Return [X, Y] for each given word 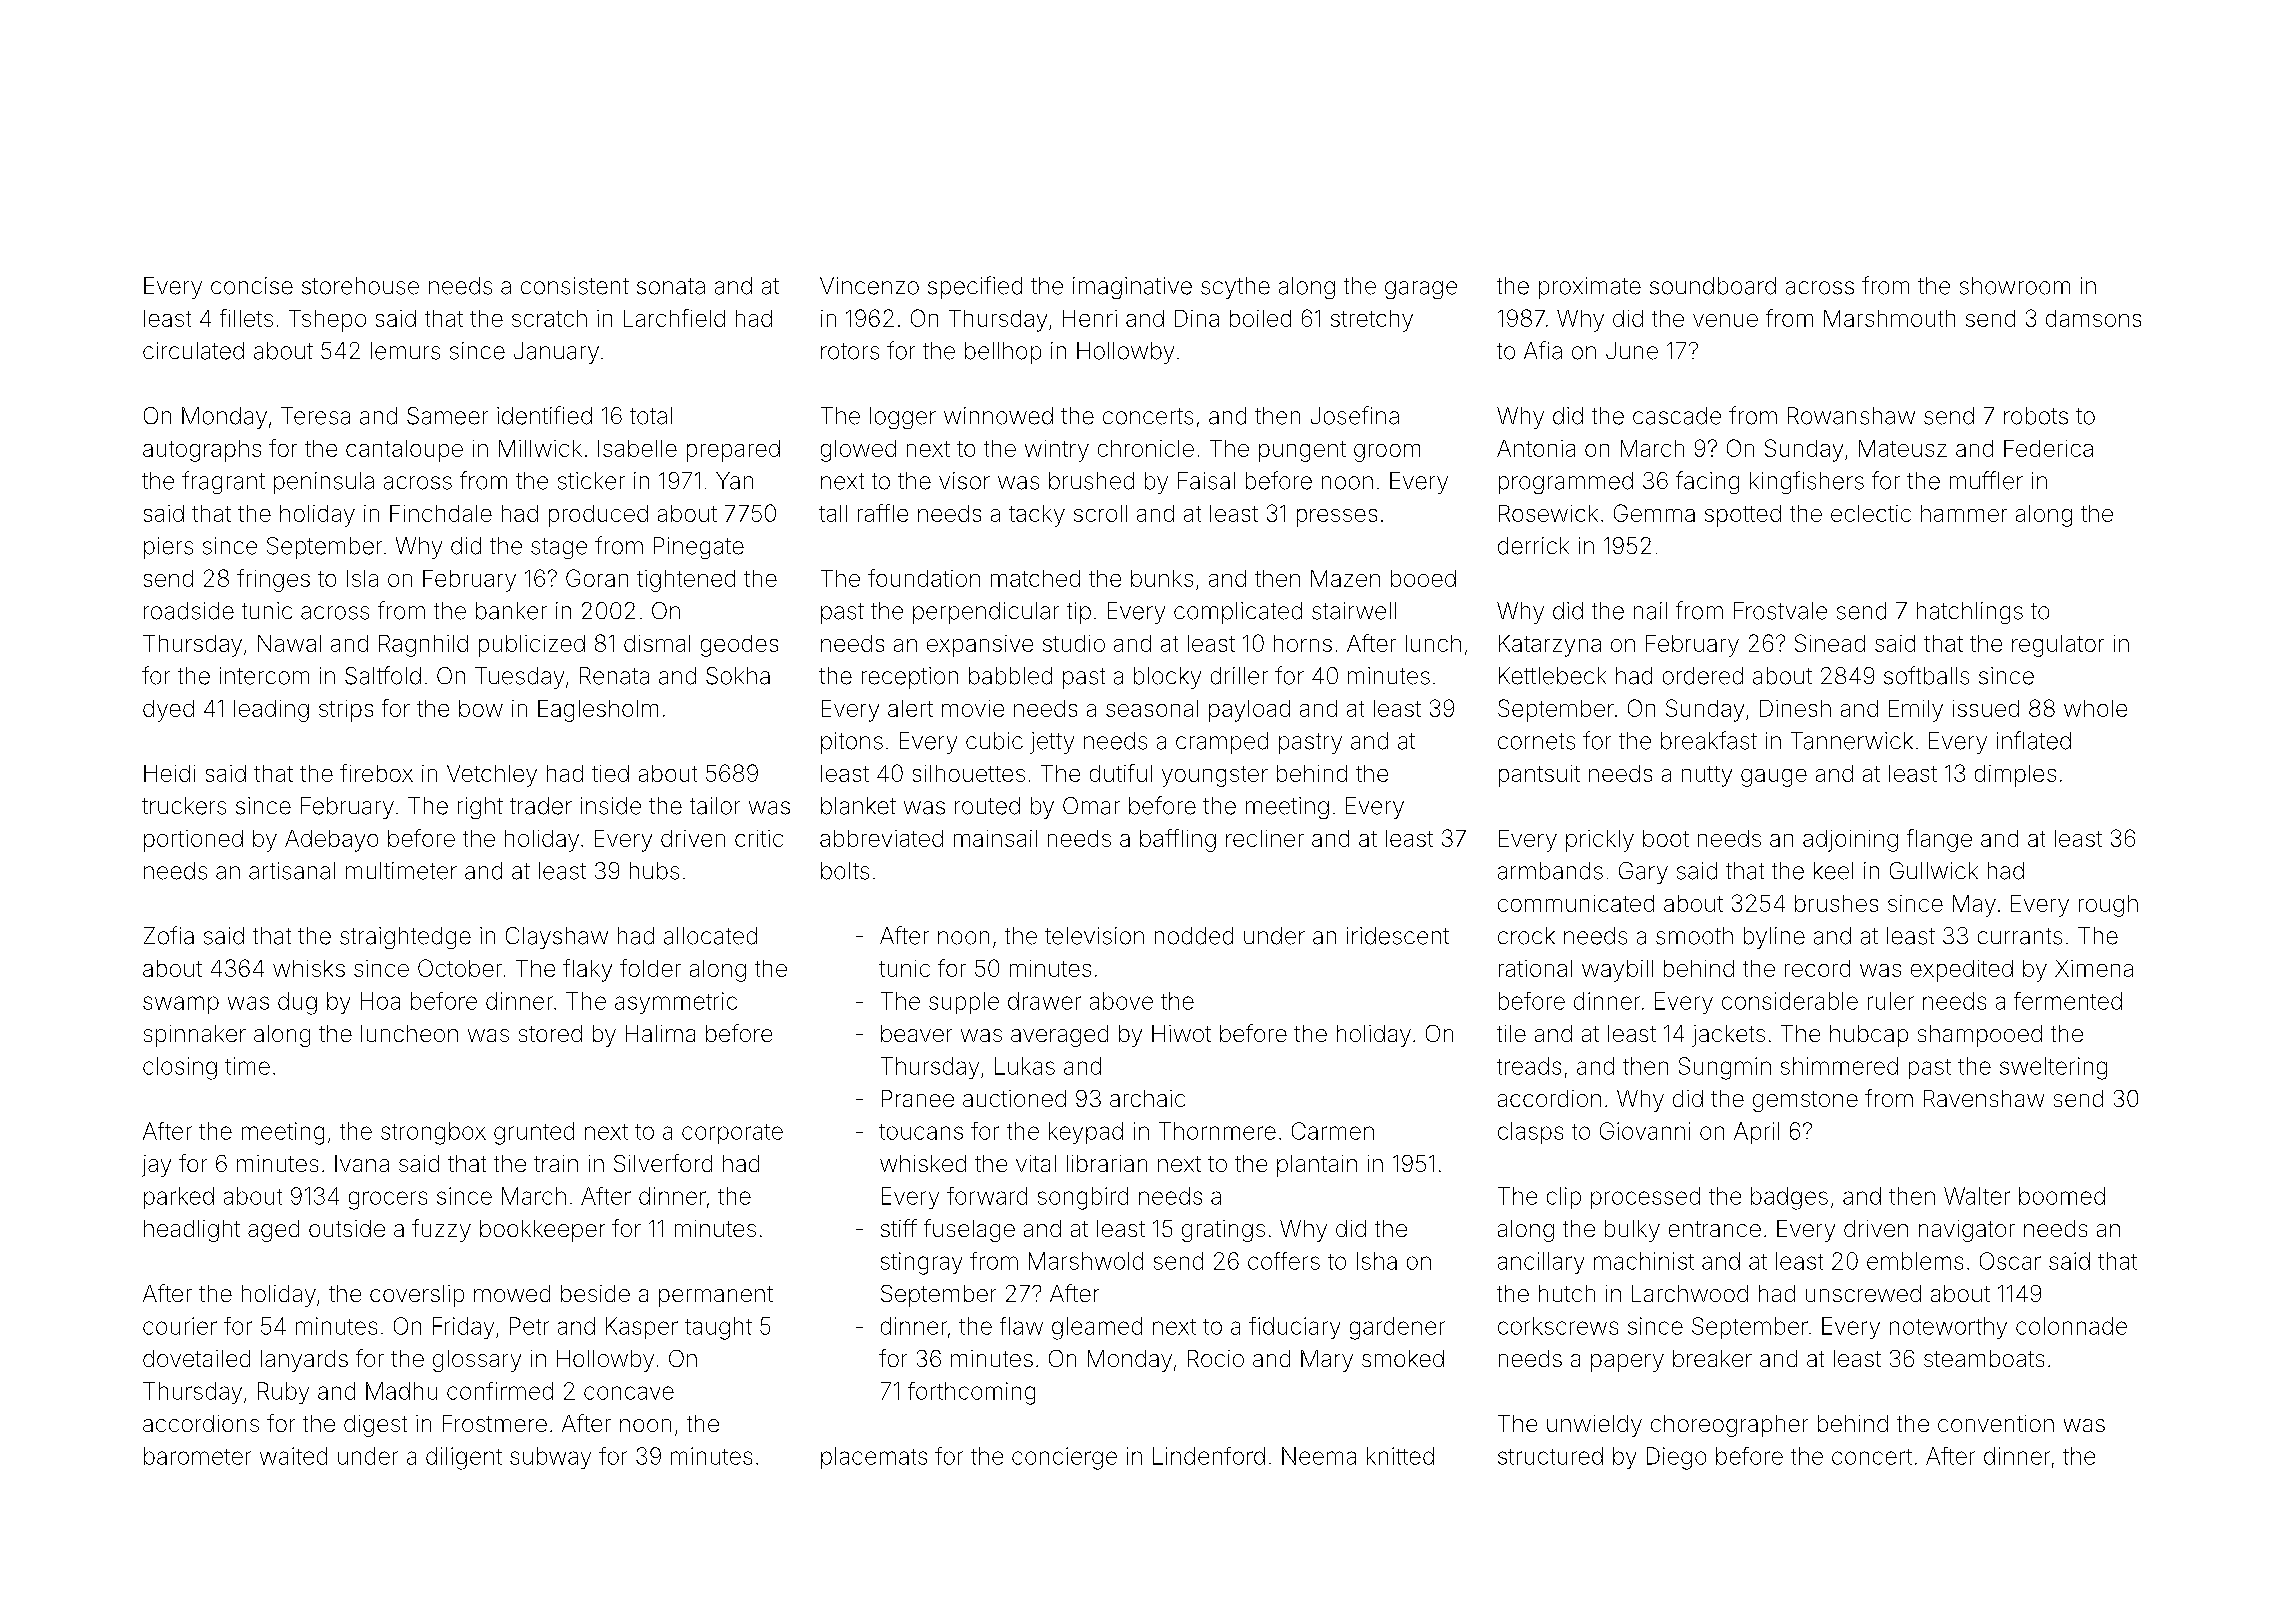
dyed [168, 711]
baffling [1178, 840]
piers [168, 548]
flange [1939, 840]
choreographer [1729, 1426]
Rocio [1216, 1358]
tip [1079, 613]
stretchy [1372, 321]
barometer [197, 1456]
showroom [2015, 286]
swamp [181, 1005]
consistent [575, 286]
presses [1337, 518]
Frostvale [1780, 611]
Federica [2048, 448]
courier [180, 1326]
